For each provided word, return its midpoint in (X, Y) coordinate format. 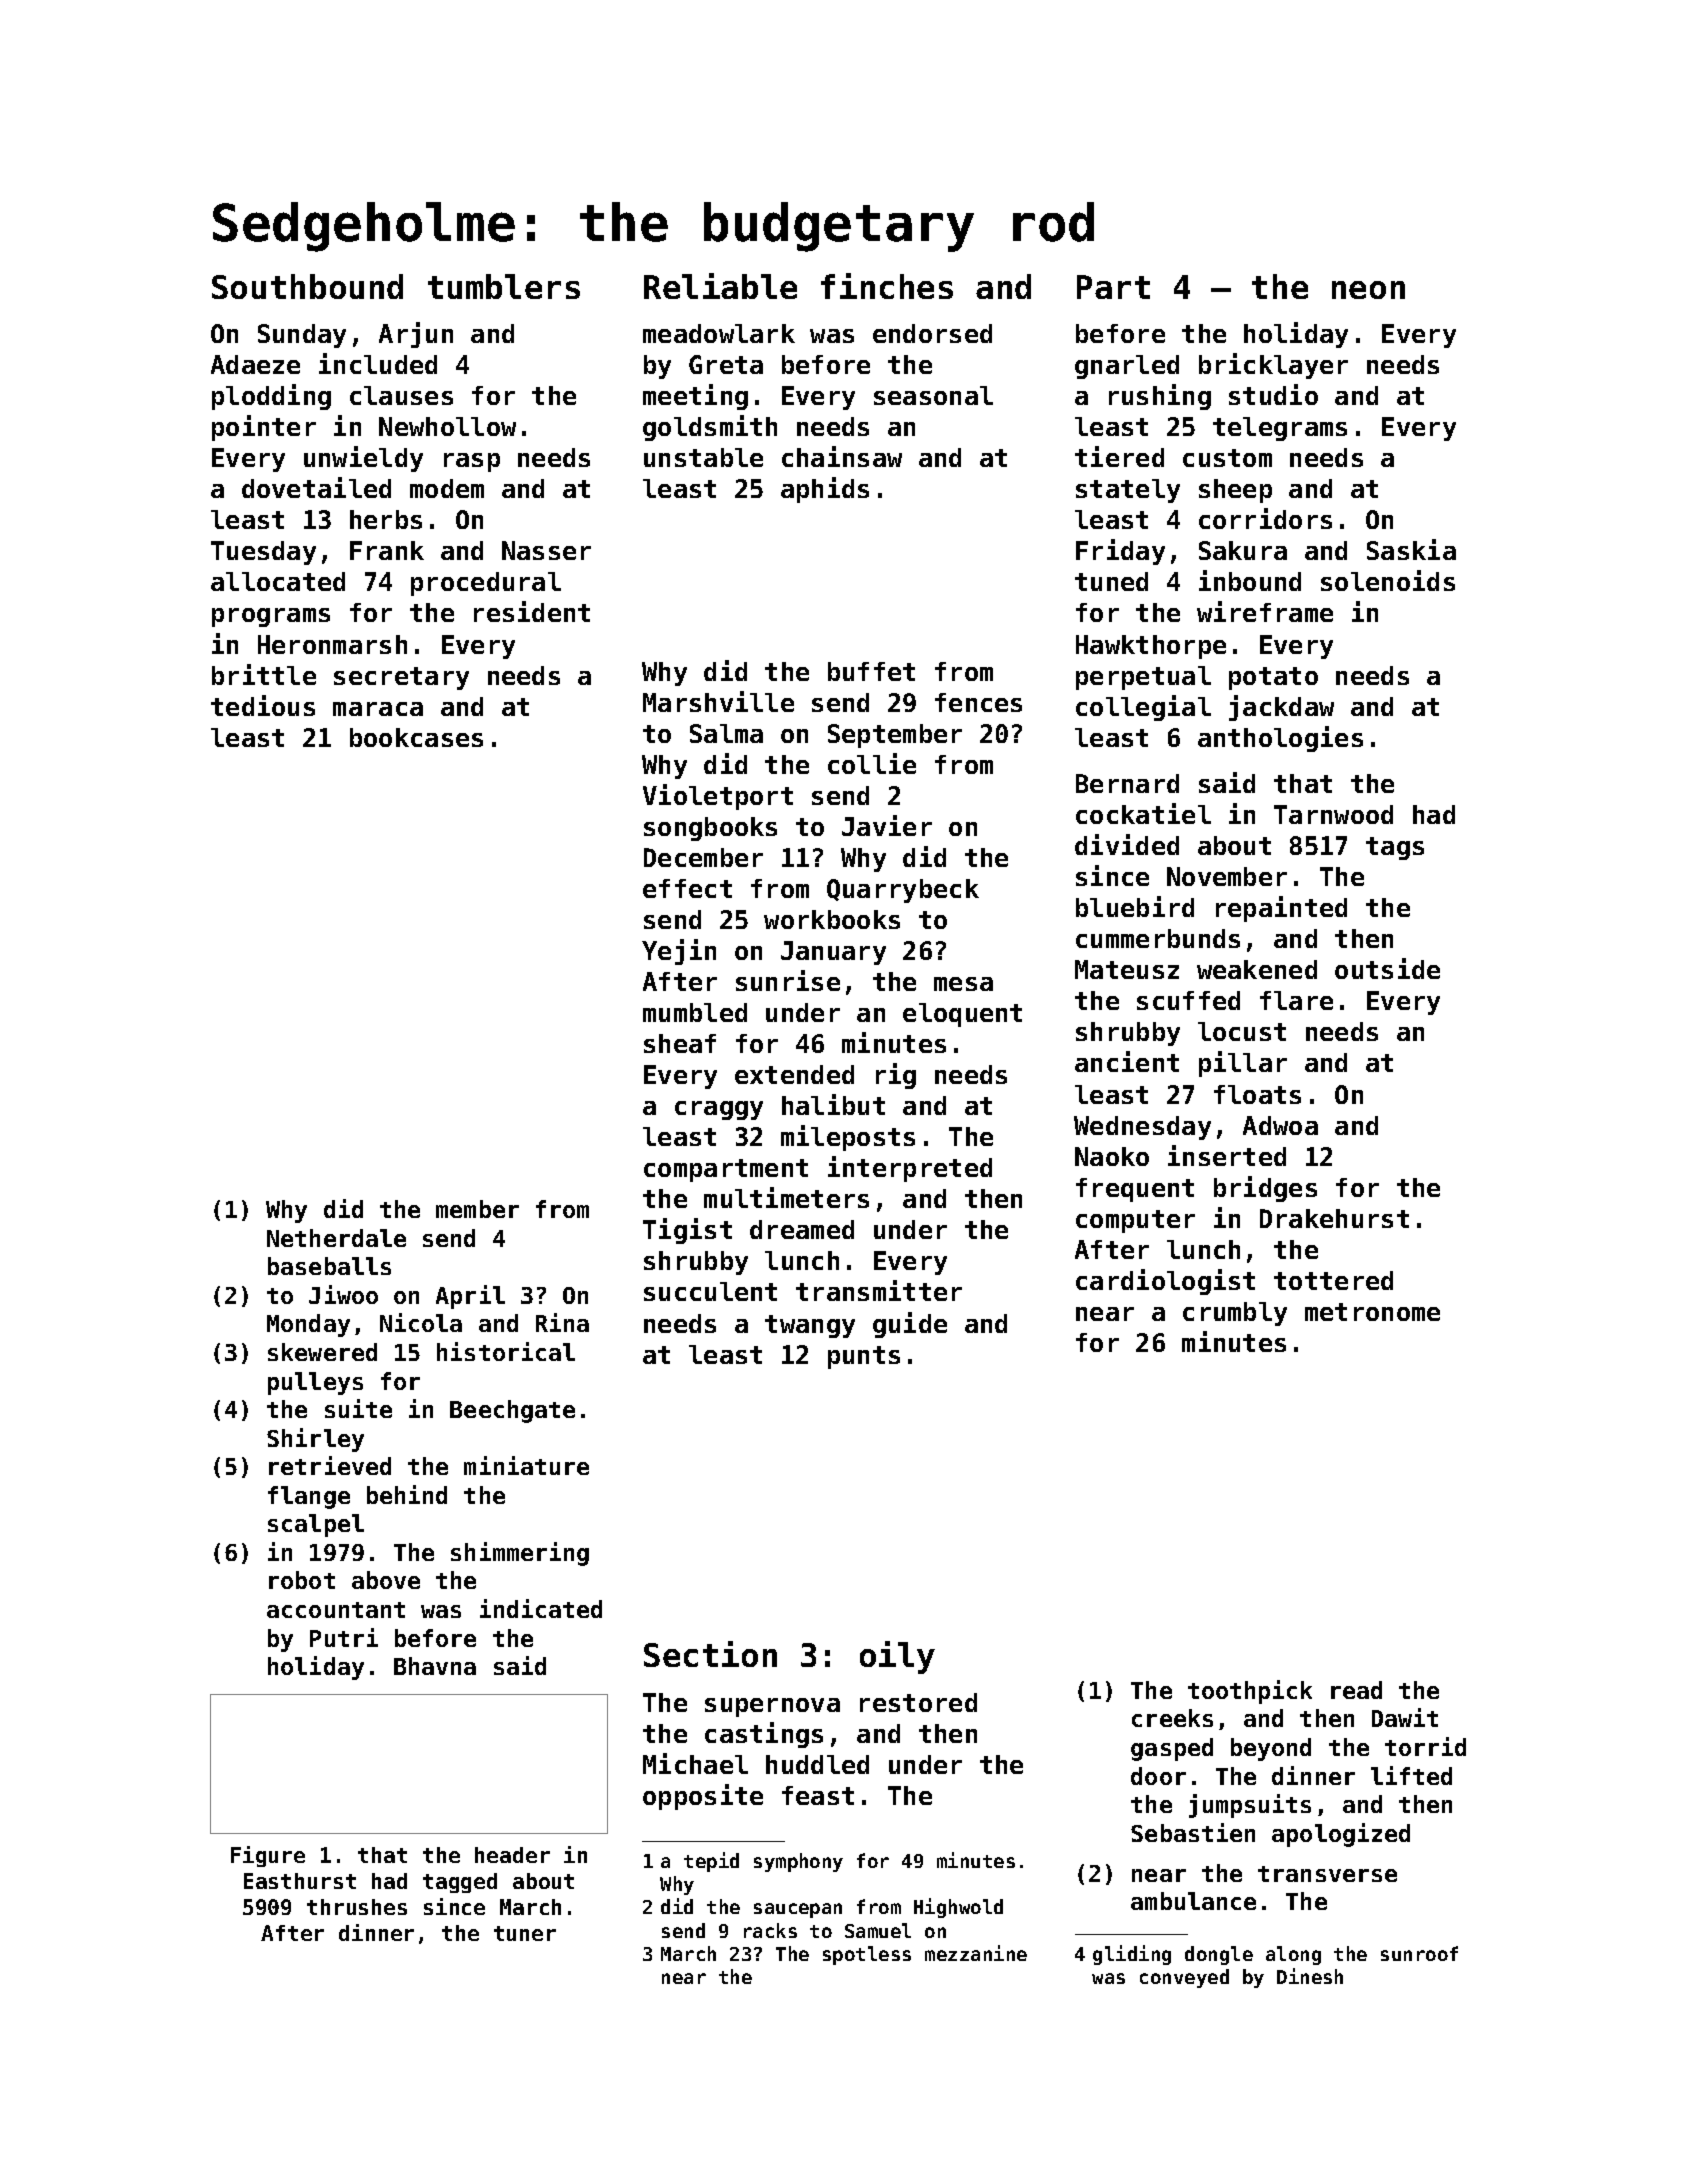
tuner (525, 1933)
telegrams (1280, 429)
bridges (1265, 1189)
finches (887, 286)
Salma (726, 733)
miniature (526, 1465)
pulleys (315, 1383)
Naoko (1112, 1156)
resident (532, 611)
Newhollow (447, 426)
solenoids (1388, 580)
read (1356, 1690)
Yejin (679, 952)
